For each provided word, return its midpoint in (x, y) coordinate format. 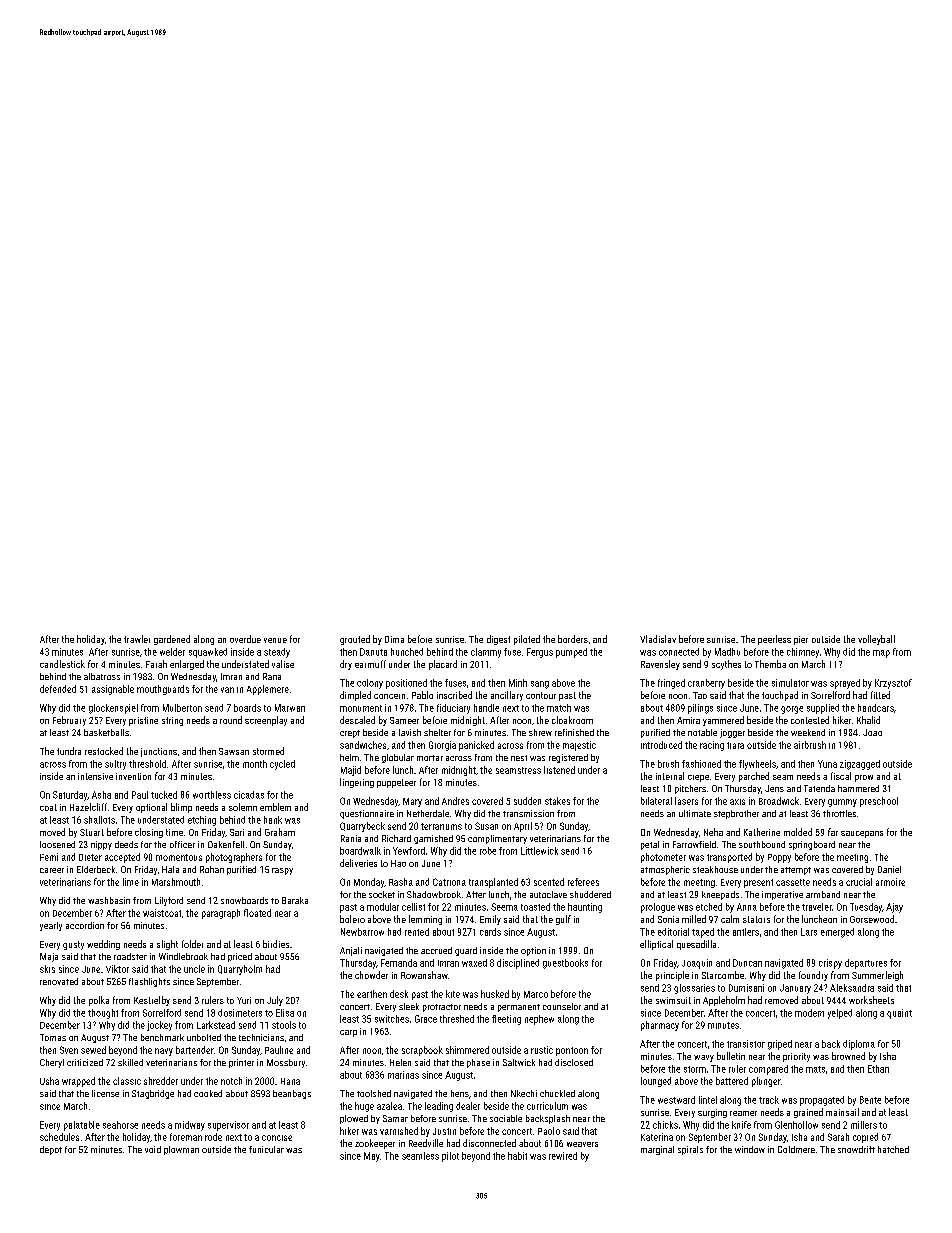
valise (283, 664)
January (795, 989)
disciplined (518, 964)
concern (389, 696)
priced (240, 957)
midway (190, 1126)
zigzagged (860, 765)
